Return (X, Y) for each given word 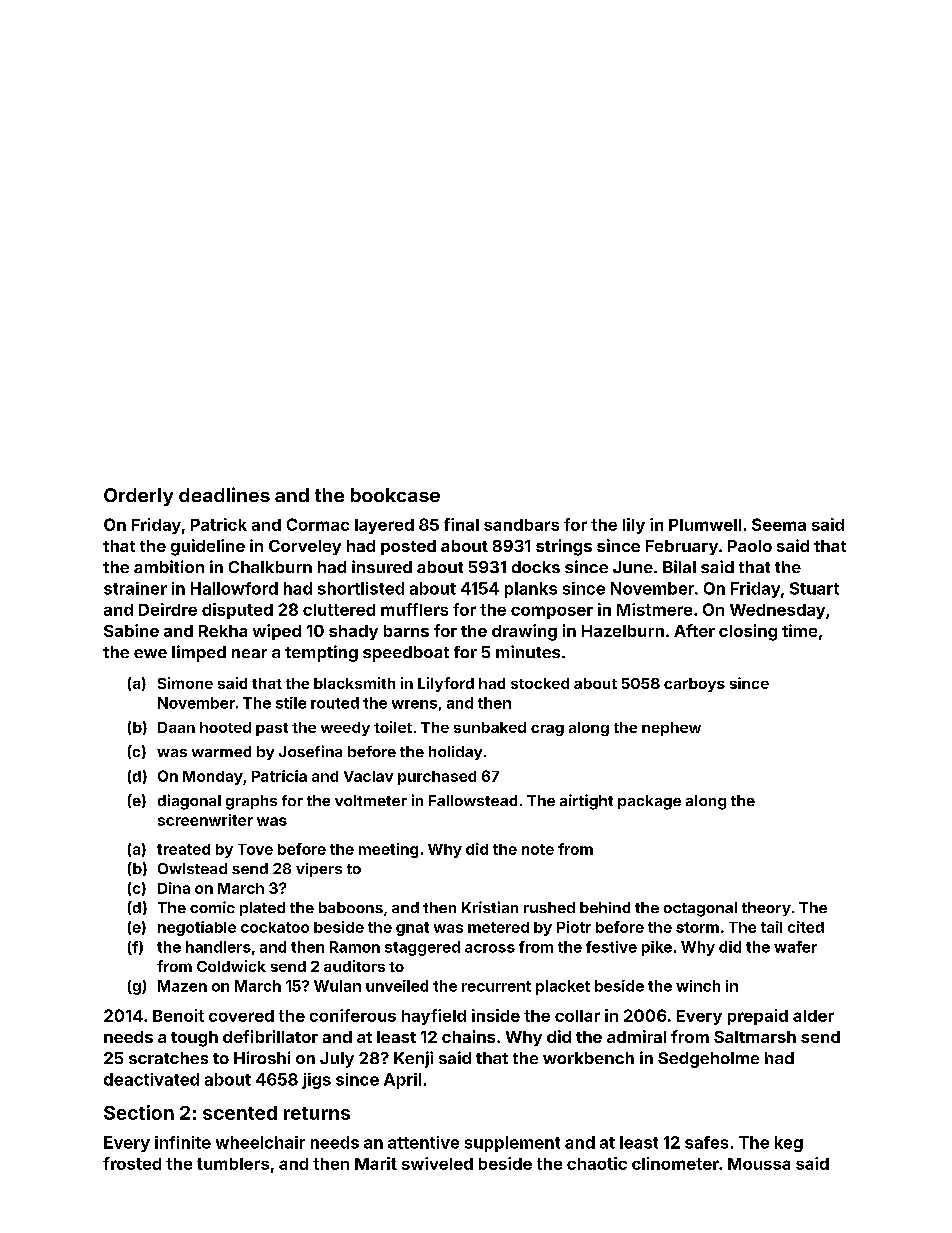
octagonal (700, 909)
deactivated (151, 1079)
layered (384, 526)
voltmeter (371, 800)
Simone (185, 683)
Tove (255, 849)
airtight (586, 802)
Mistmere (654, 609)
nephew (671, 729)
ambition (169, 566)
